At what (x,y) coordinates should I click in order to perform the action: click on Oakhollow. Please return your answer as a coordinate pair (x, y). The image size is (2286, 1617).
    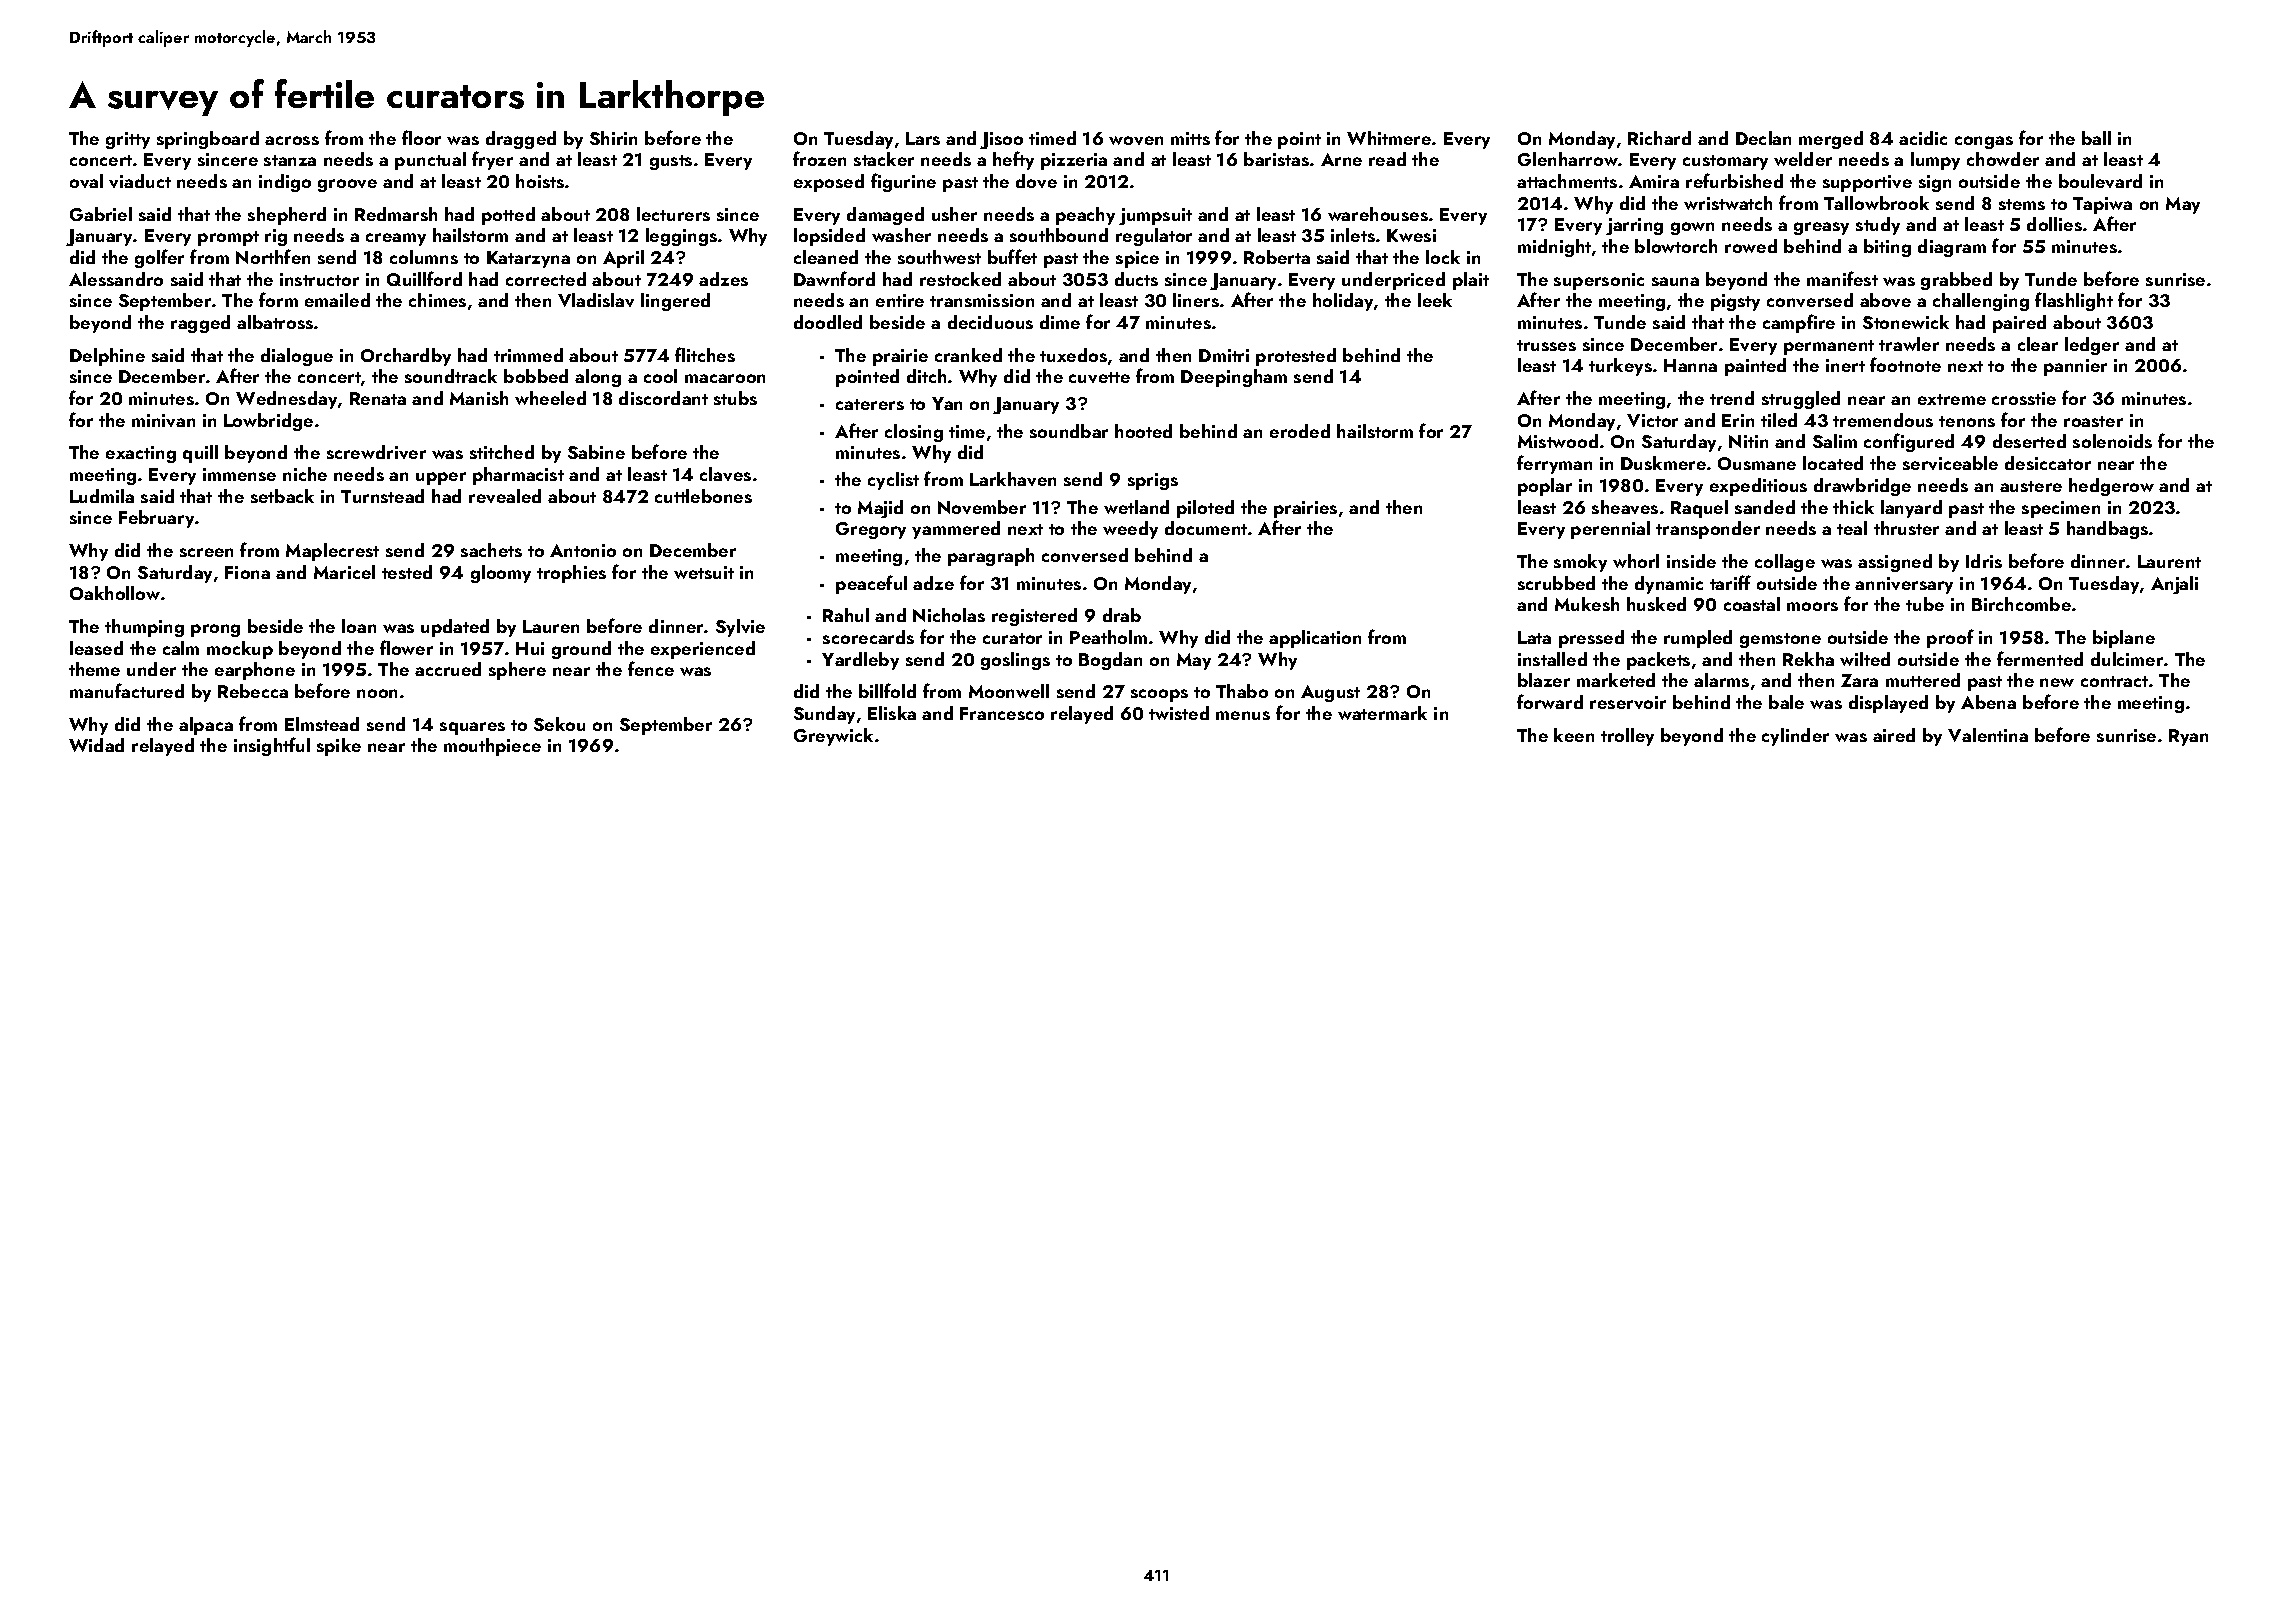
    Looking at the image, I should click on (115, 593).
